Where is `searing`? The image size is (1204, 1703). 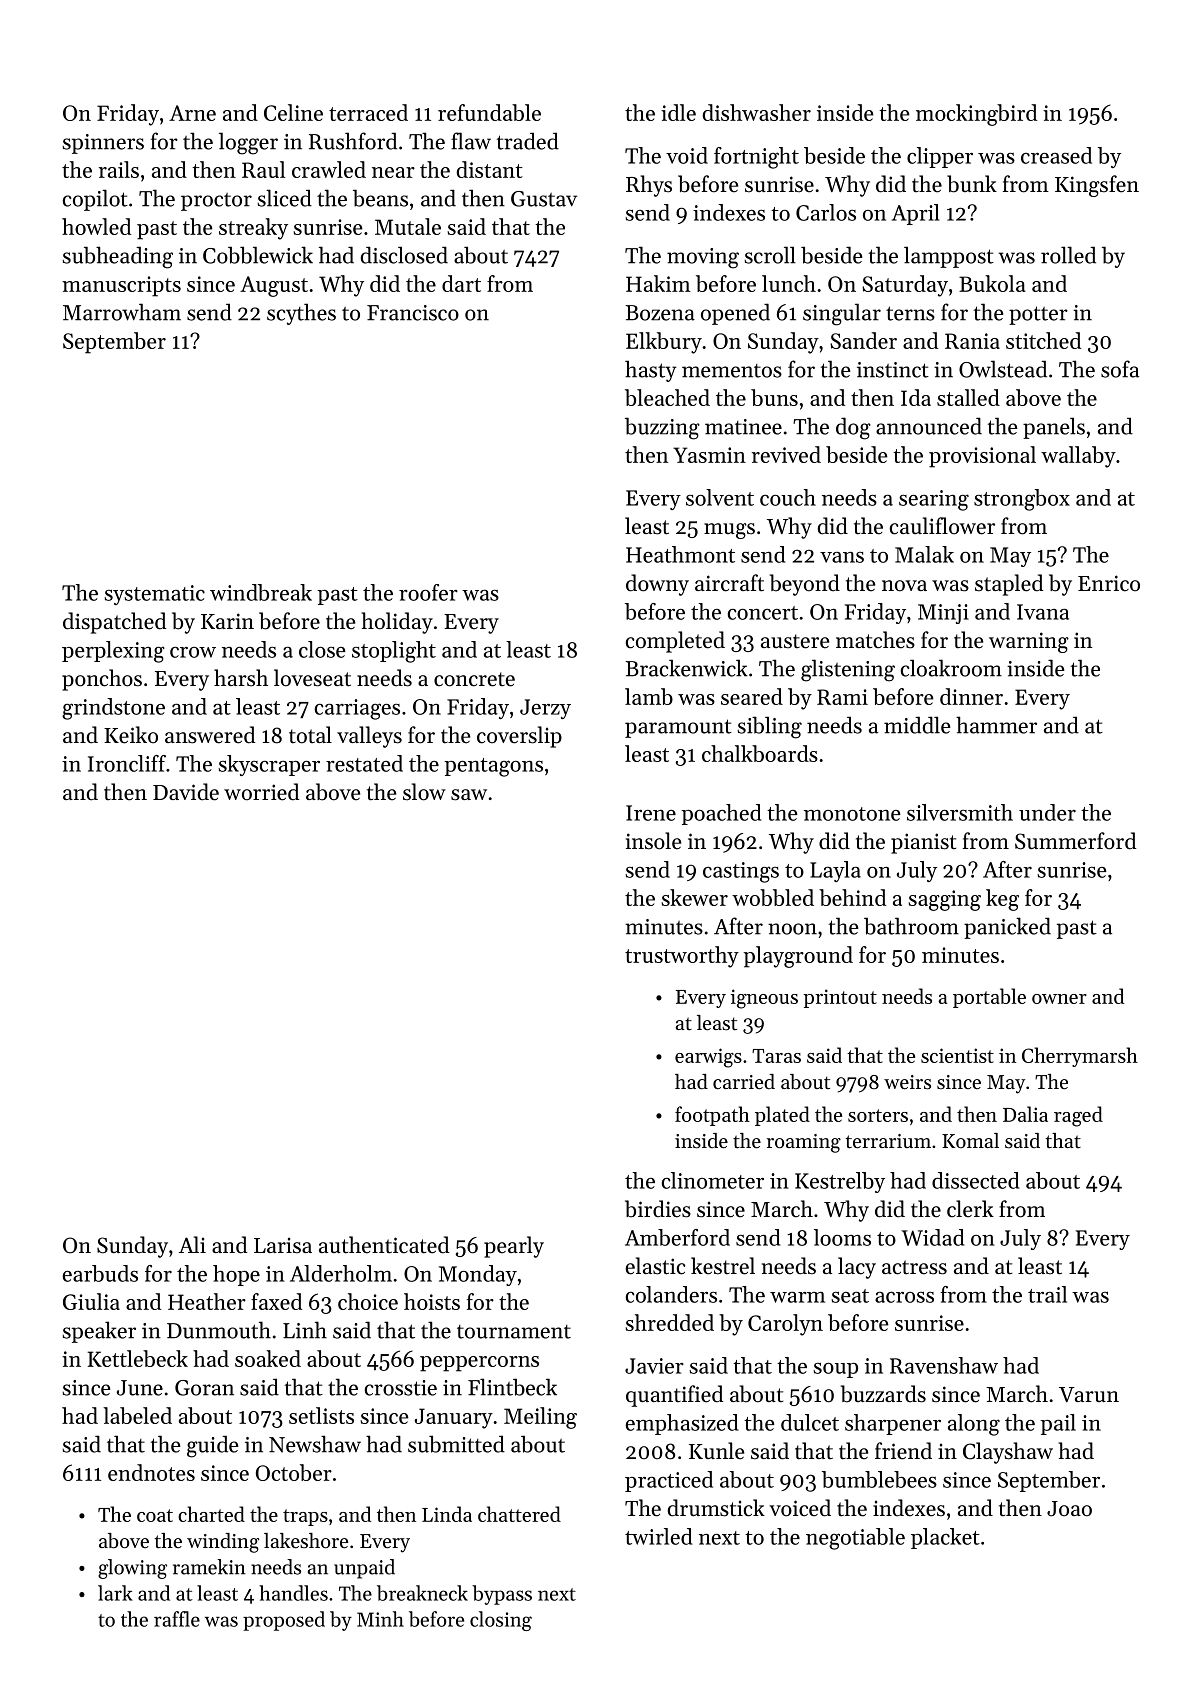
searing is located at coordinates (934, 500).
